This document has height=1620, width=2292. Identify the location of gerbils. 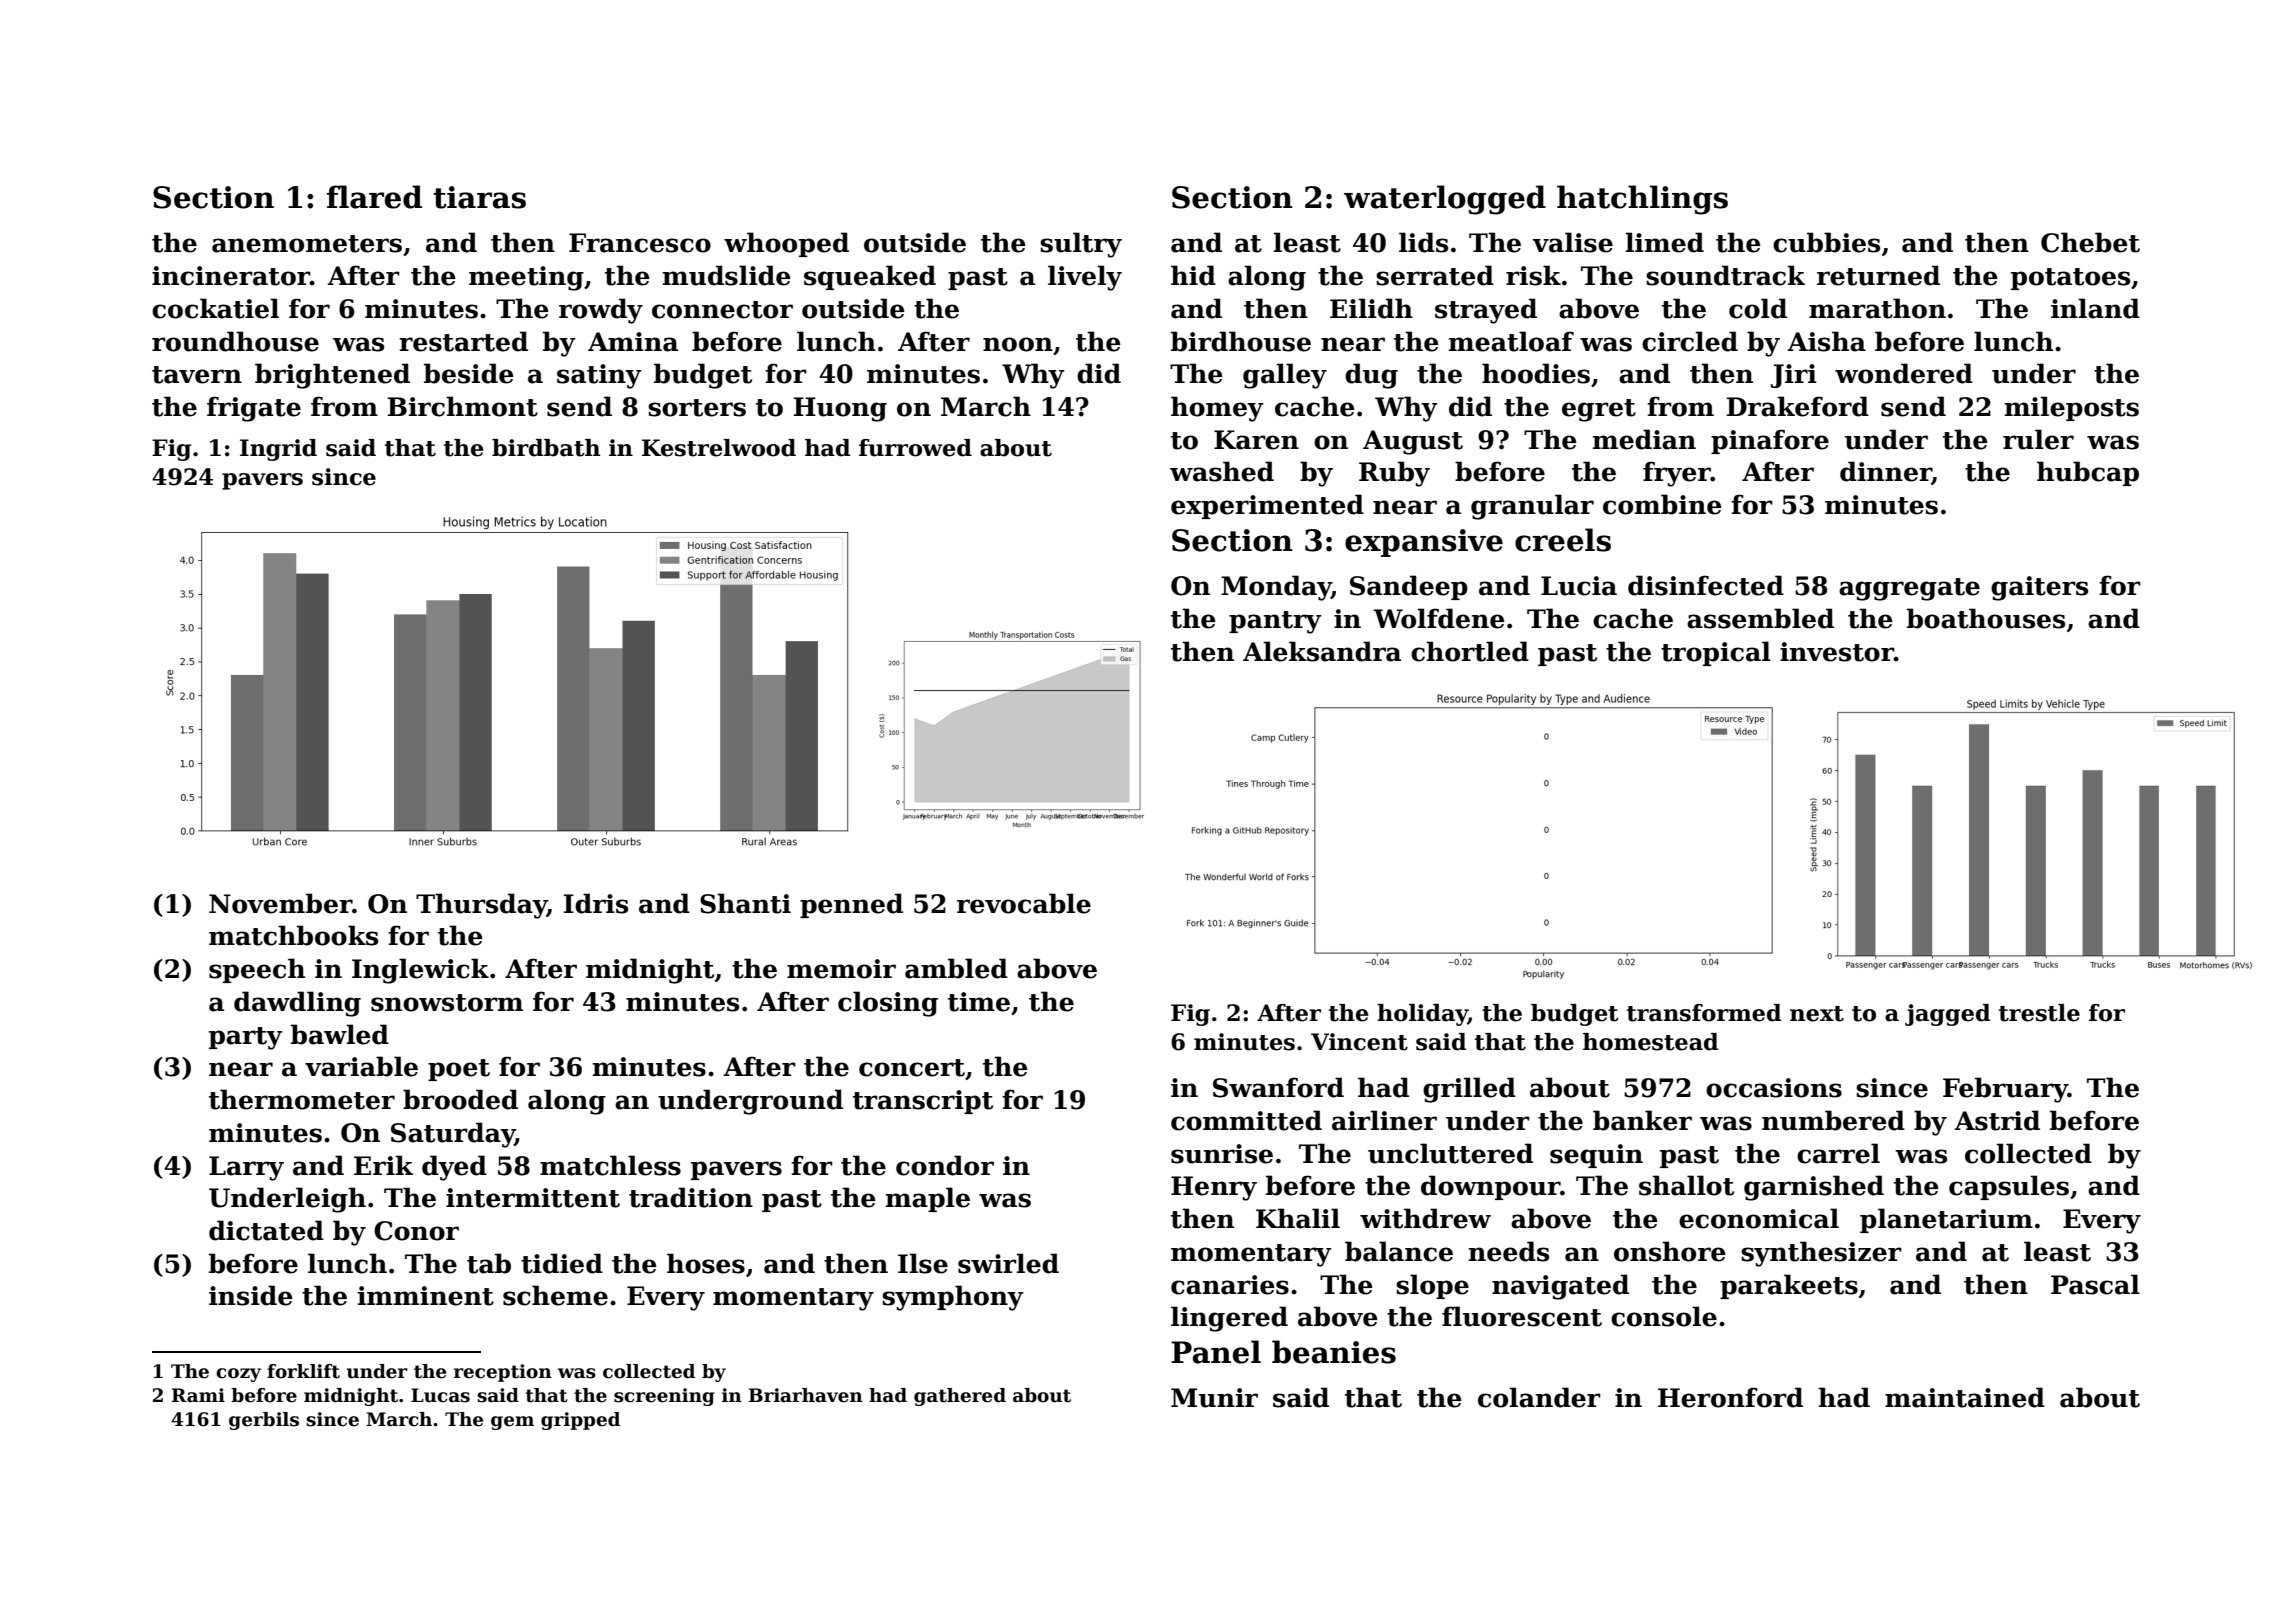
(264, 1421).
